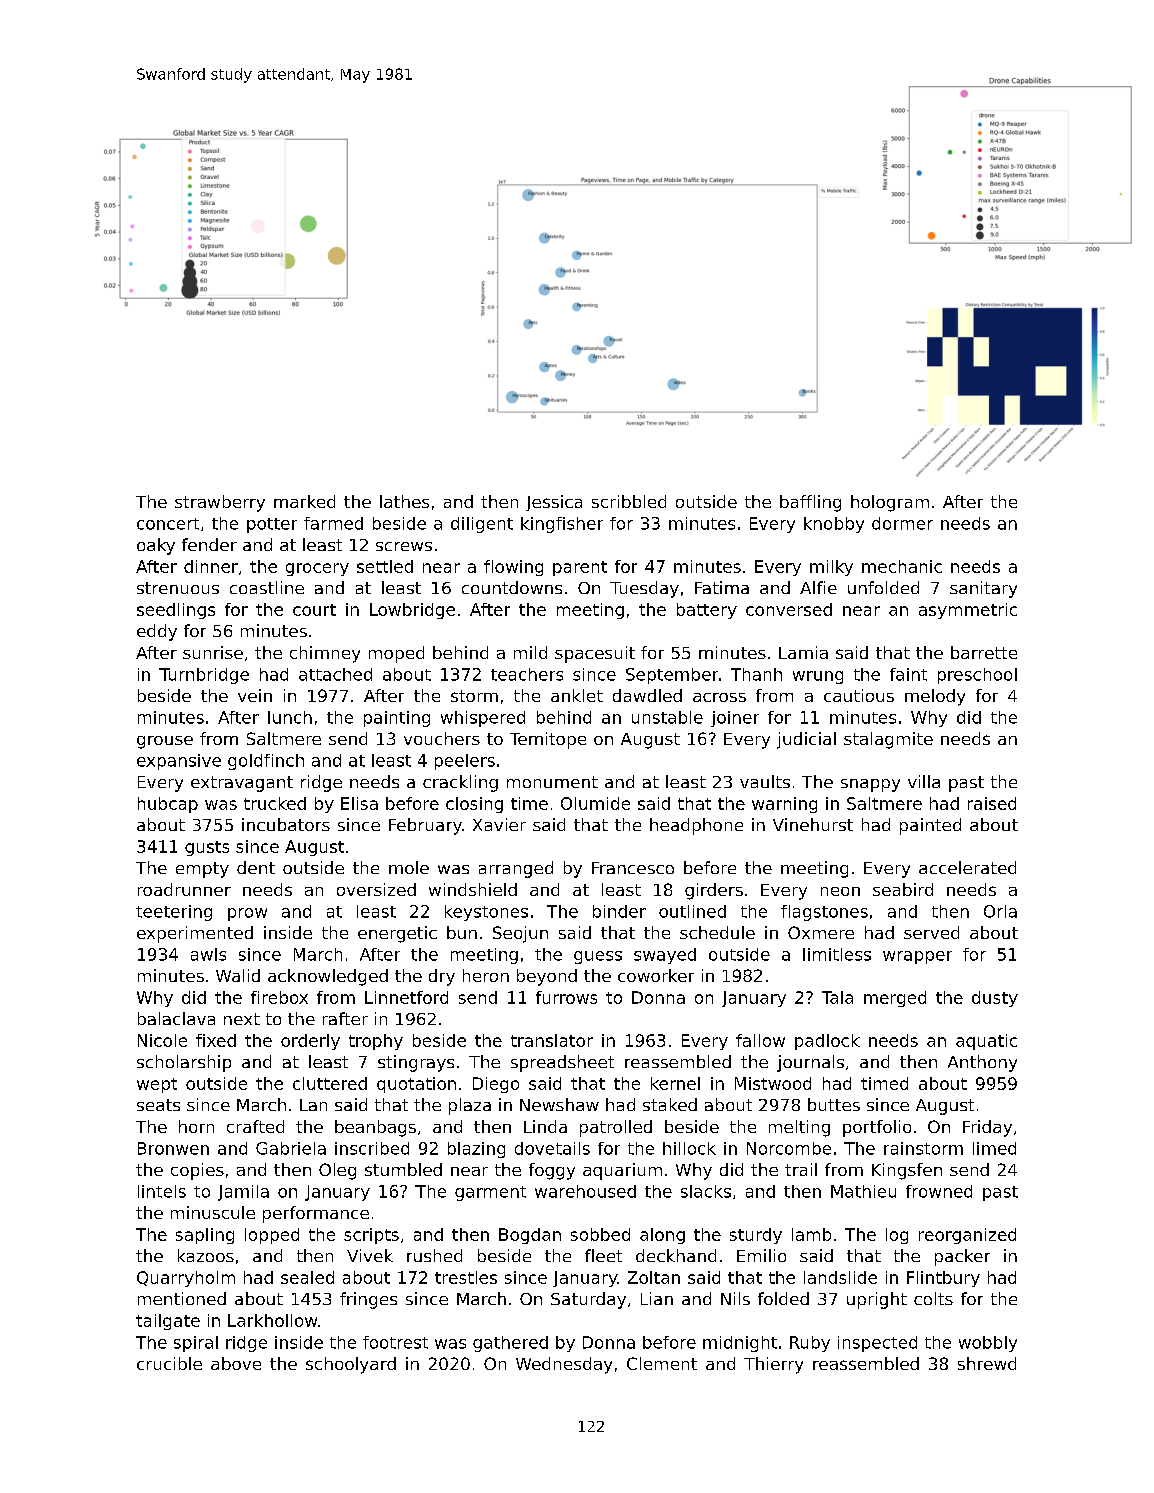  I want to click on energetic, so click(397, 934).
